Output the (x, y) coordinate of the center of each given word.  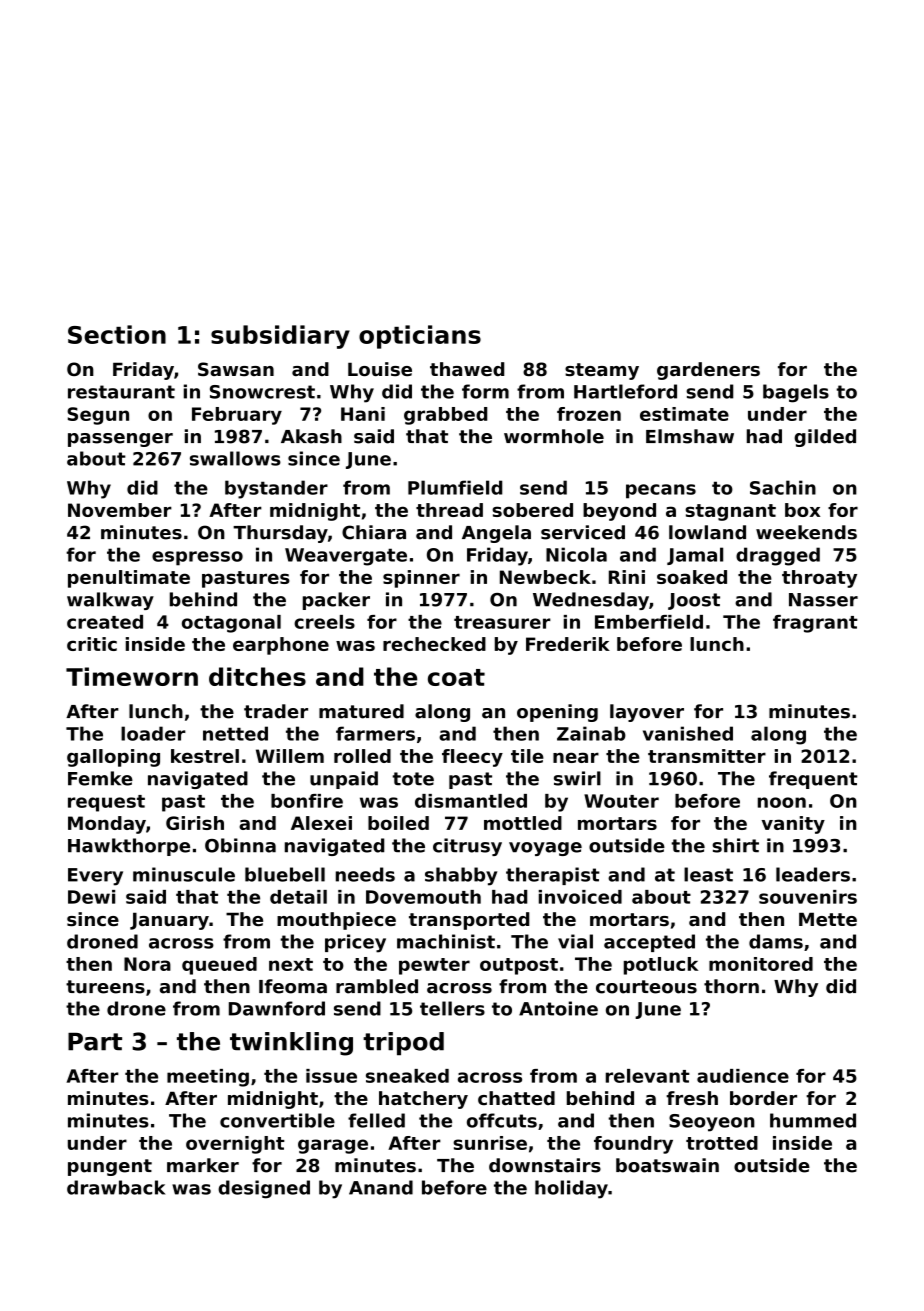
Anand (381, 1187)
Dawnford (277, 1008)
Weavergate (346, 557)
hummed (813, 1120)
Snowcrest (262, 392)
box (802, 510)
